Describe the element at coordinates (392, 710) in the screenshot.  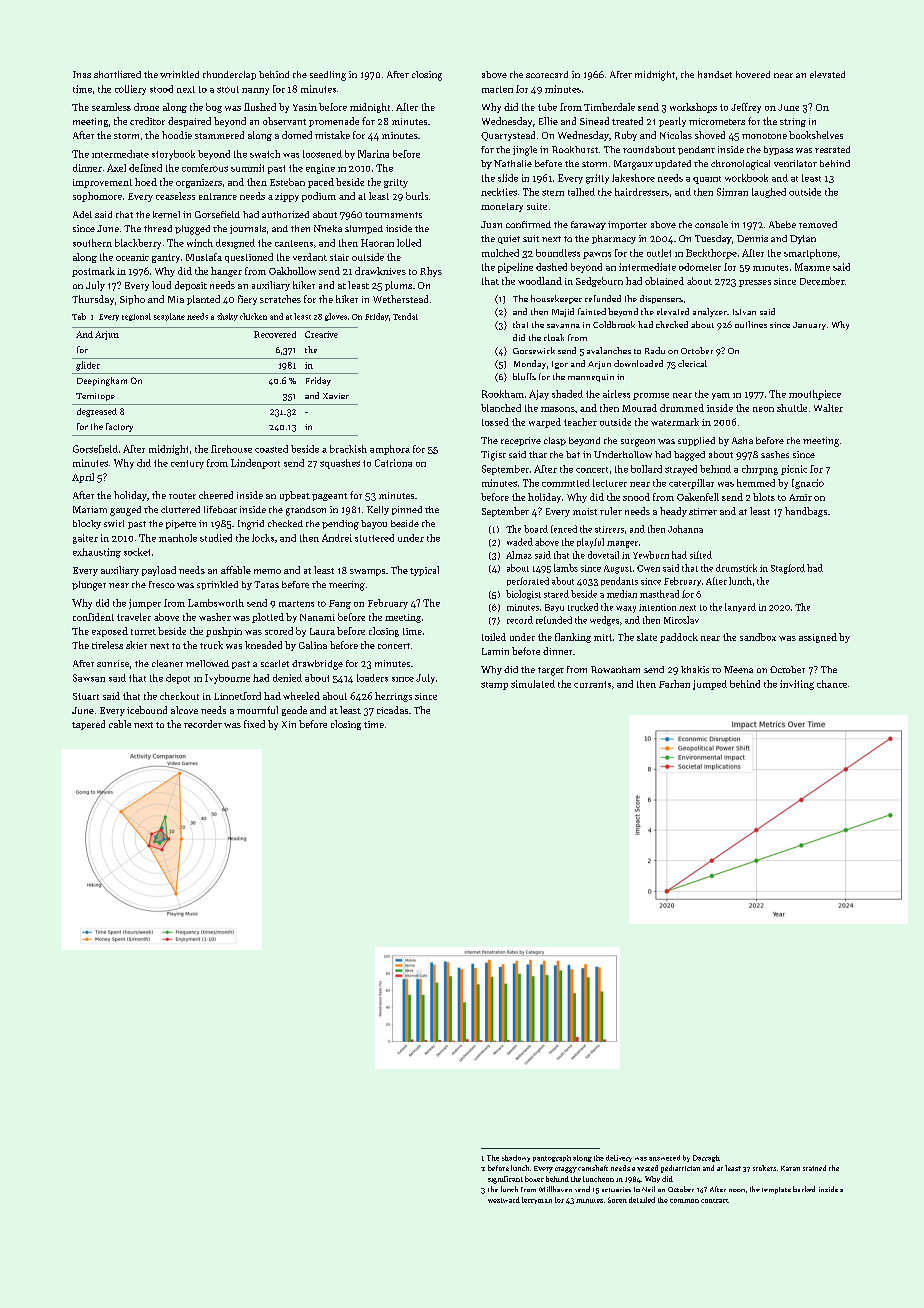
I see `cicadas` at that location.
